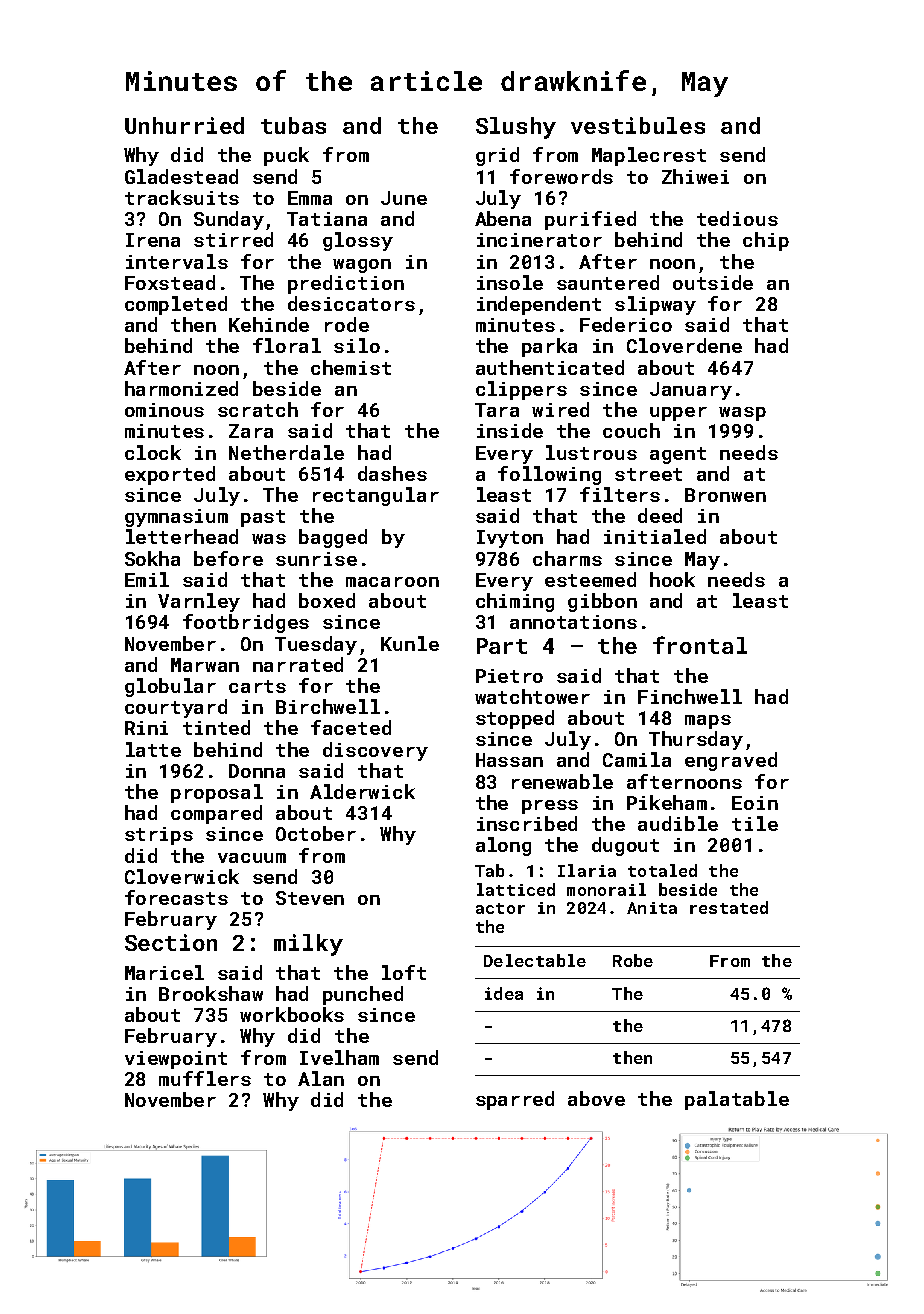  Describe the element at coordinates (766, 241) in the page. I see `chip` at that location.
